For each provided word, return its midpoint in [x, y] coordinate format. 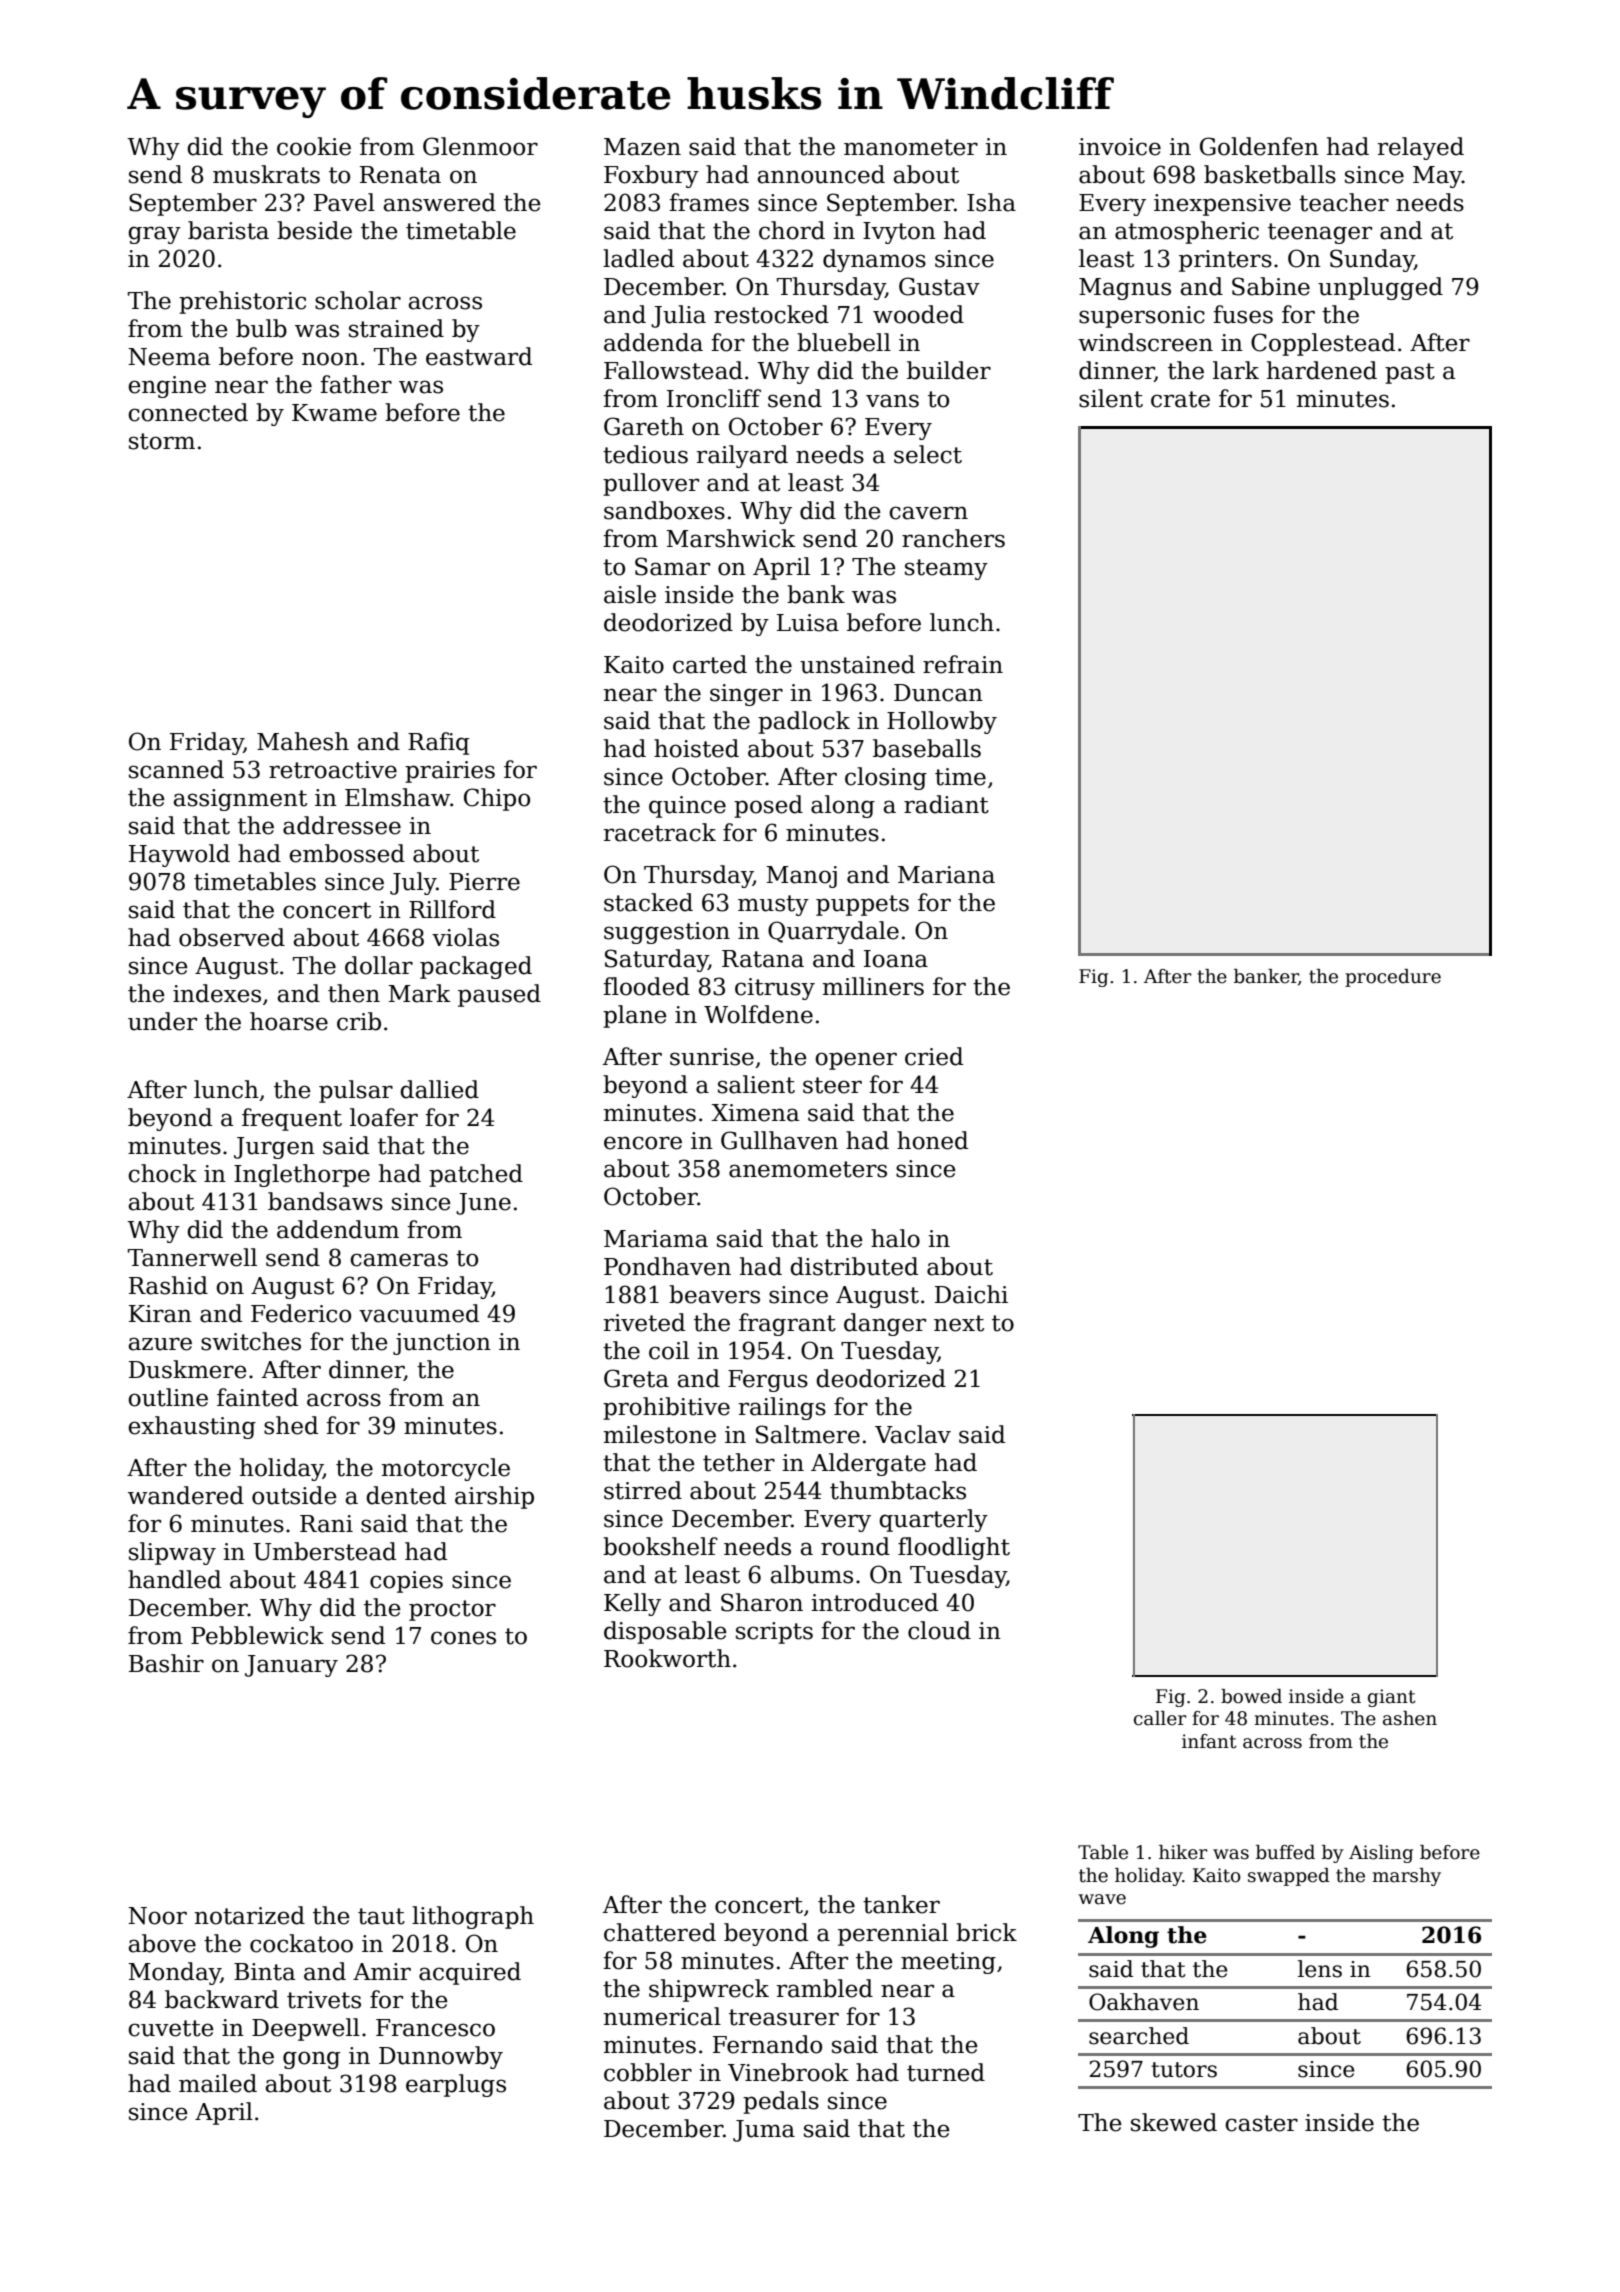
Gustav [939, 286]
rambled [824, 1988]
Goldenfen [1259, 146]
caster [1261, 2123]
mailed [218, 2083]
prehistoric [242, 302]
